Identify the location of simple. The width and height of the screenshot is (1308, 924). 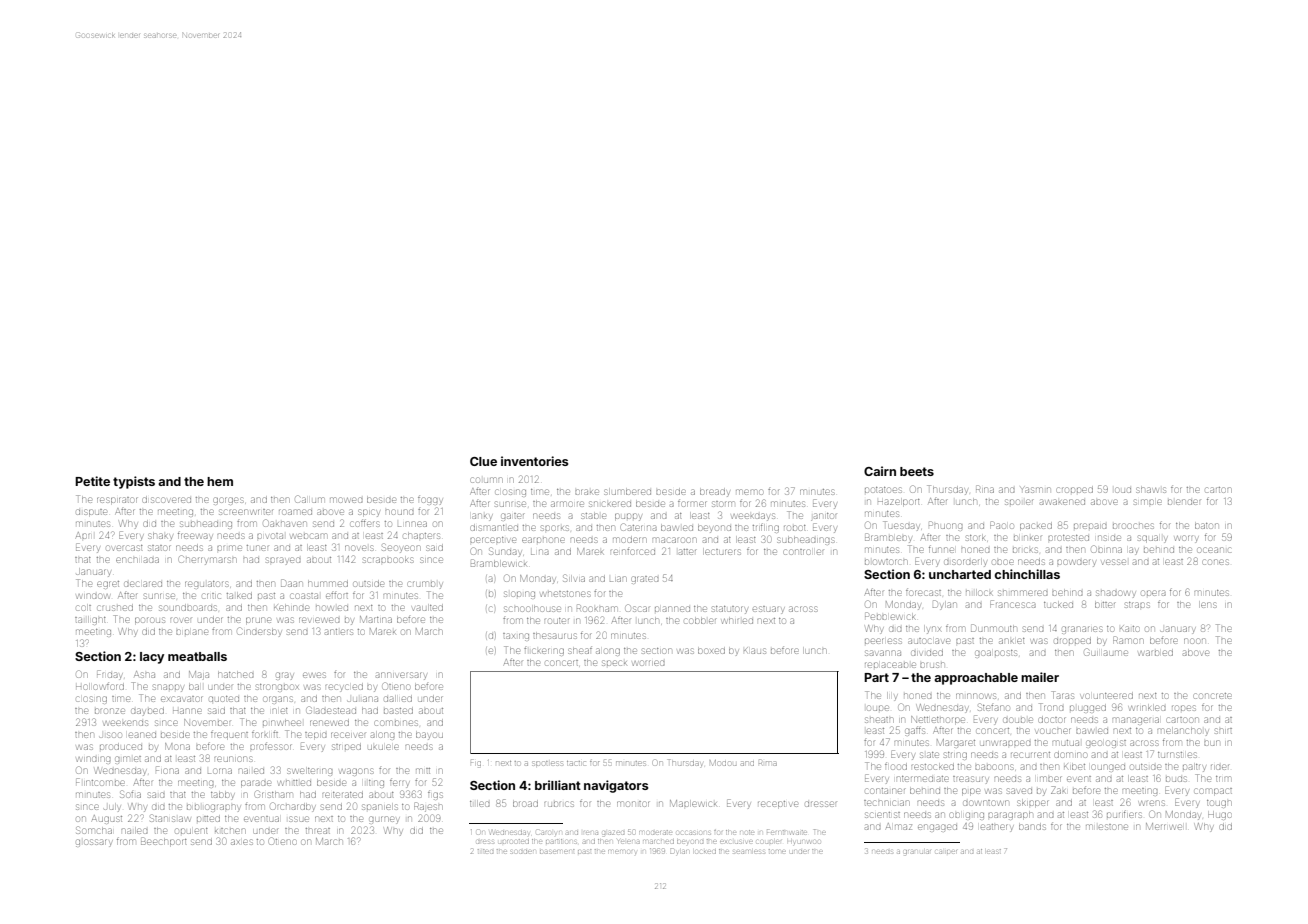
(1147, 502).
